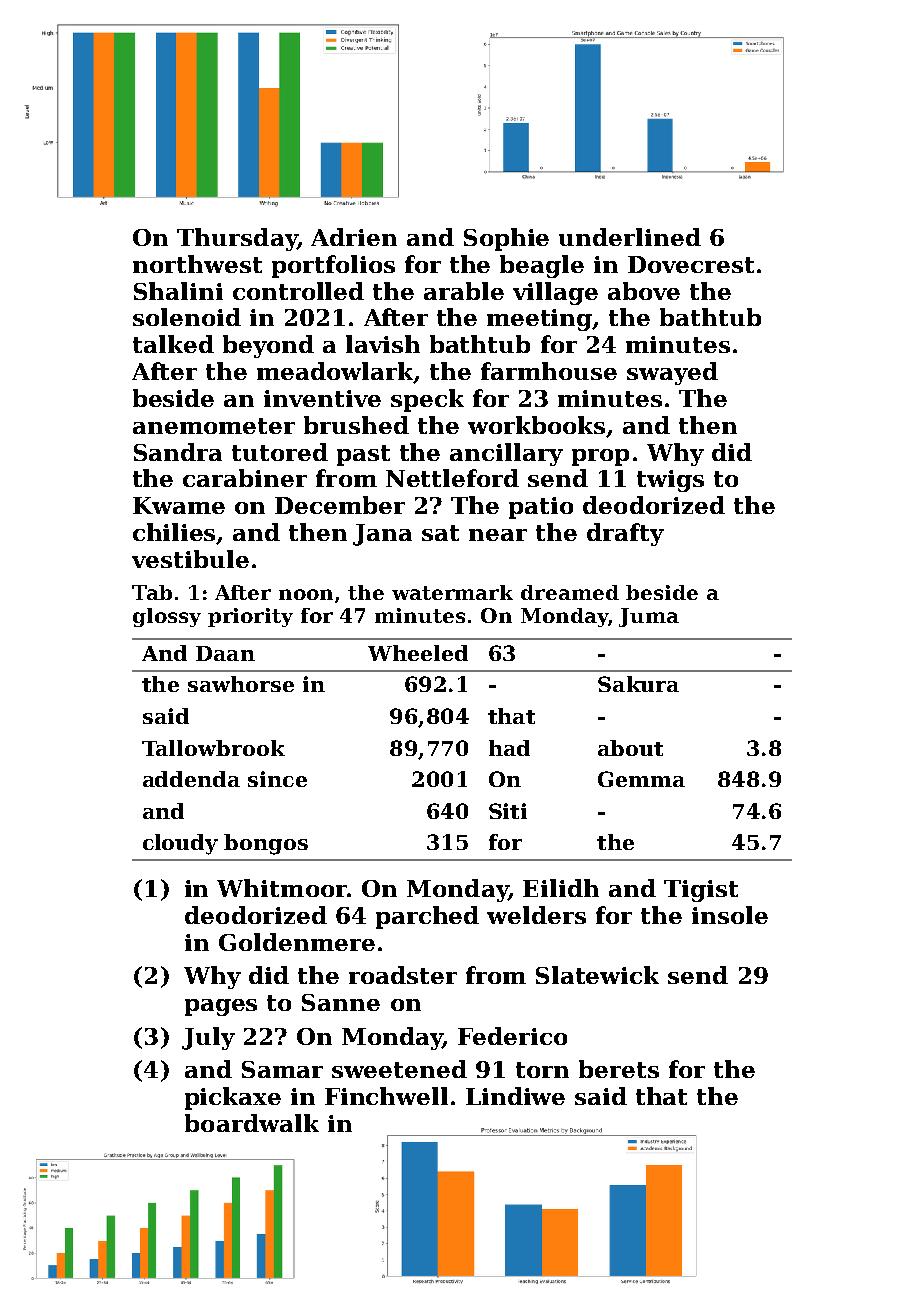 This document has height=1311, width=924. Describe the element at coordinates (233, 1098) in the document. I see `pickaxe` at that location.
